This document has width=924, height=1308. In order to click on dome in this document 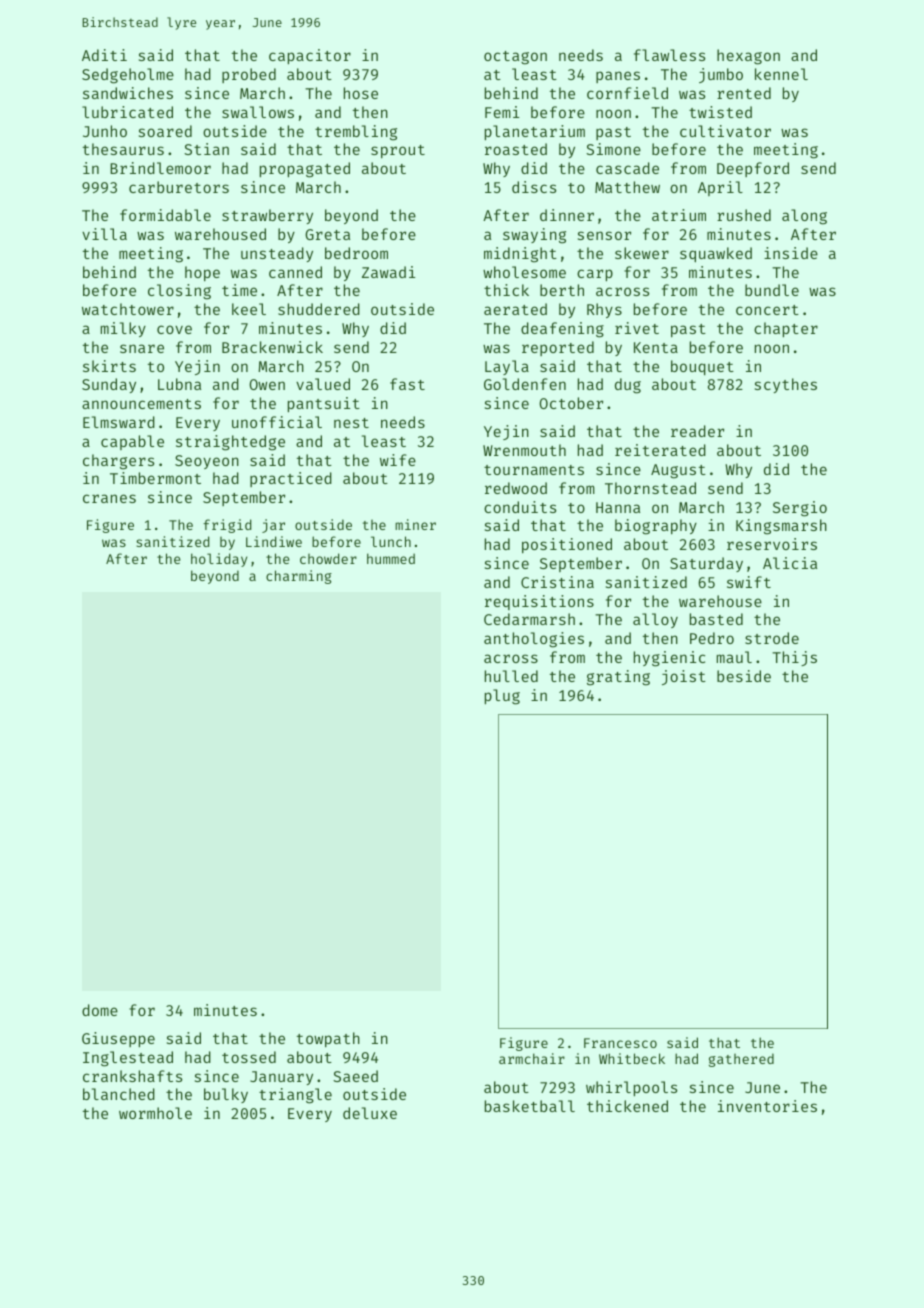, I will do `click(100, 1010)`.
